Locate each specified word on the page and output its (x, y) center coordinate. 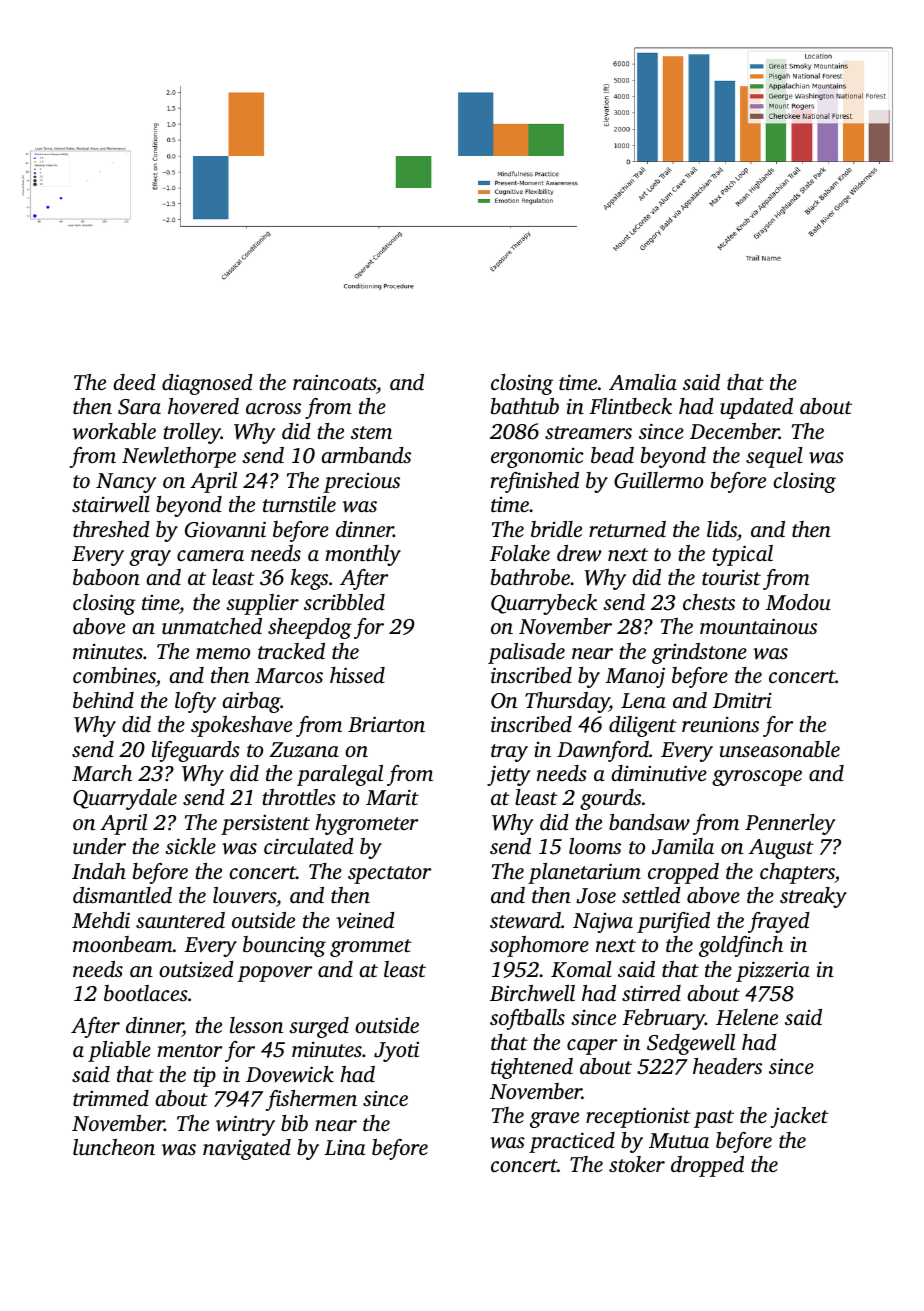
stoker (637, 1164)
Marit (392, 797)
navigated (247, 1149)
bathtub (525, 406)
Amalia (643, 382)
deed (134, 382)
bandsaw (649, 822)
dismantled (122, 895)
